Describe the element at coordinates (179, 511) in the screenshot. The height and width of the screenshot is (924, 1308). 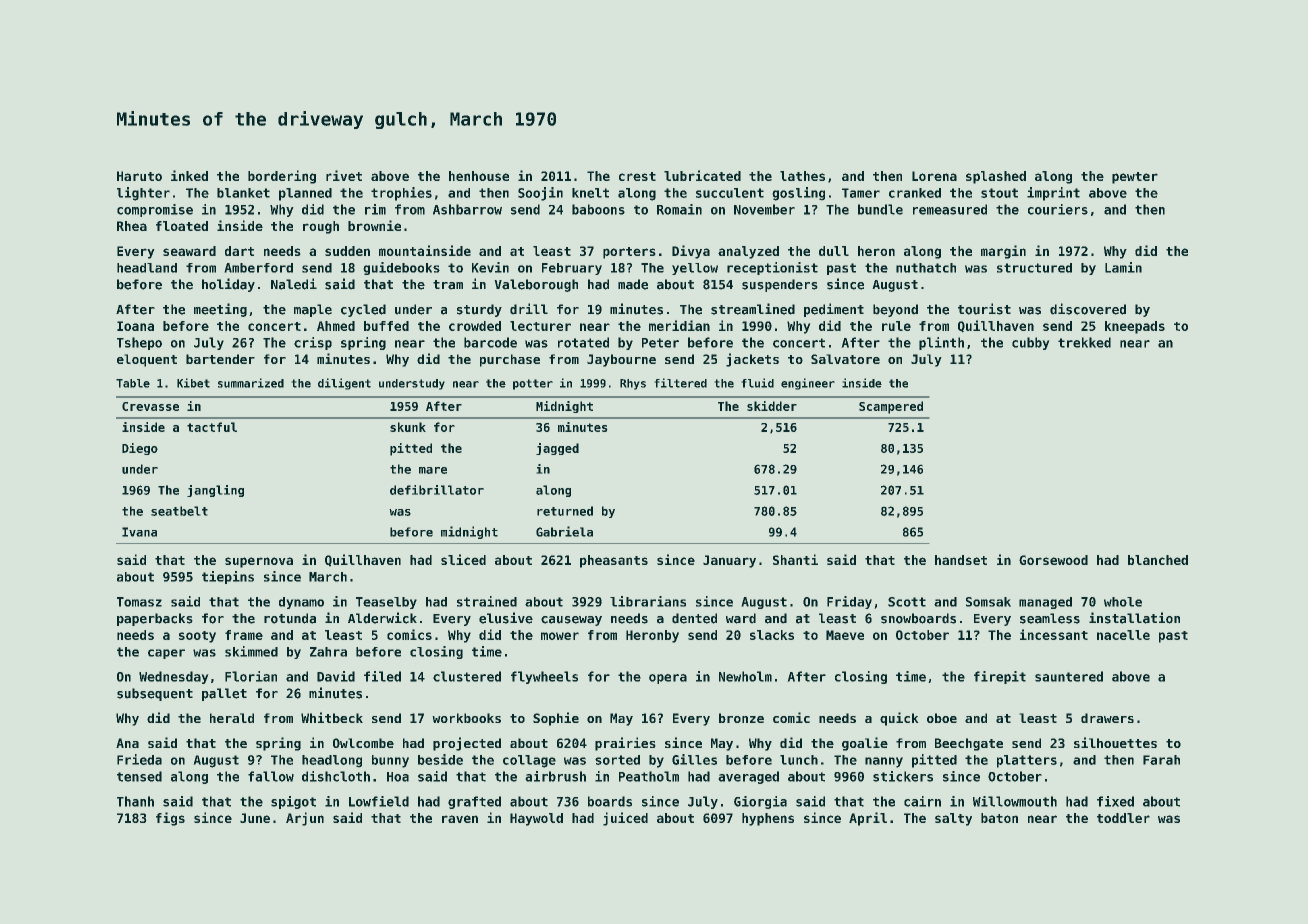
I see `seatbelt` at that location.
